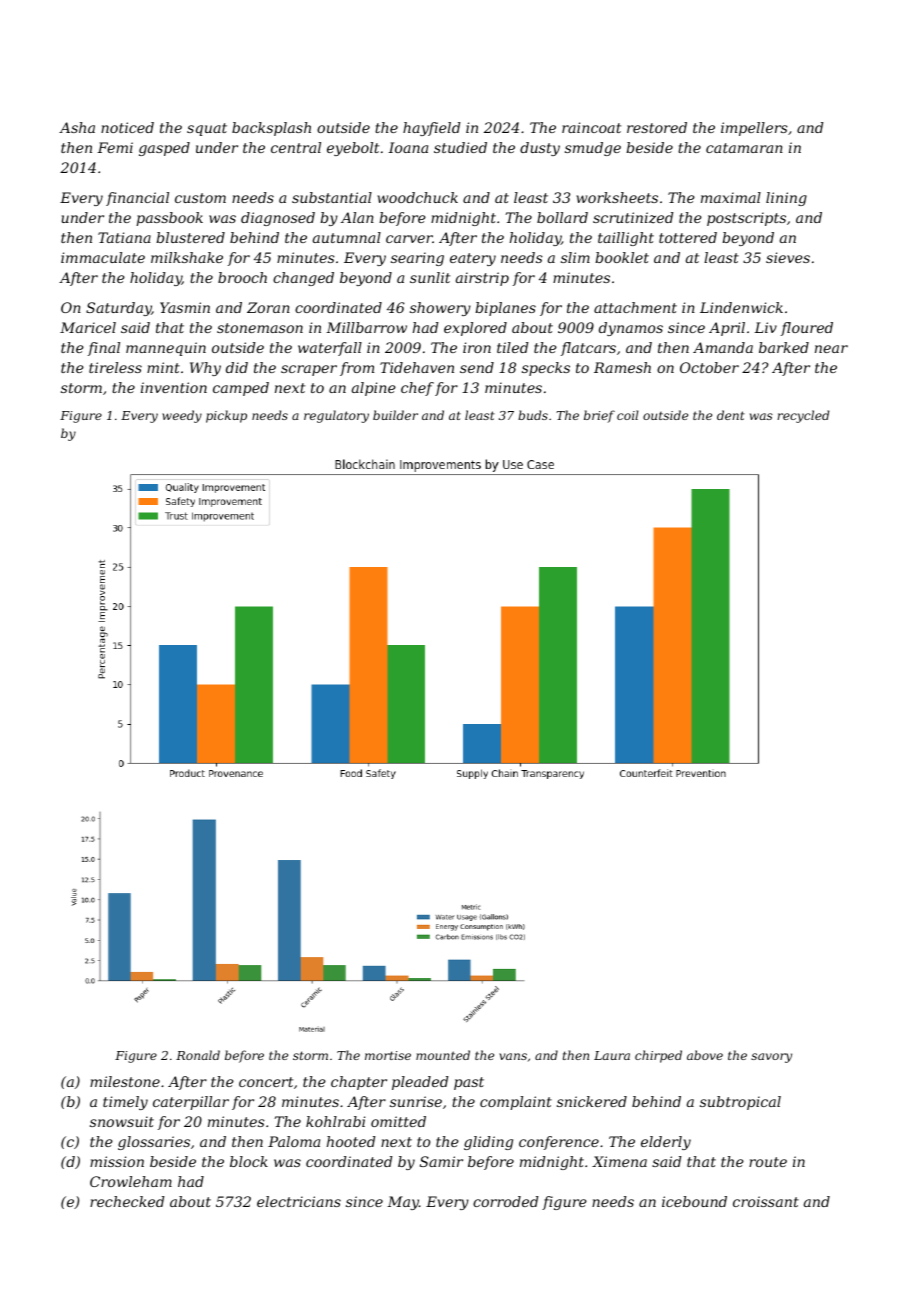 This page has height=1316, width=908. Describe the element at coordinates (417, 197) in the page. I see `woodchuck` at that location.
